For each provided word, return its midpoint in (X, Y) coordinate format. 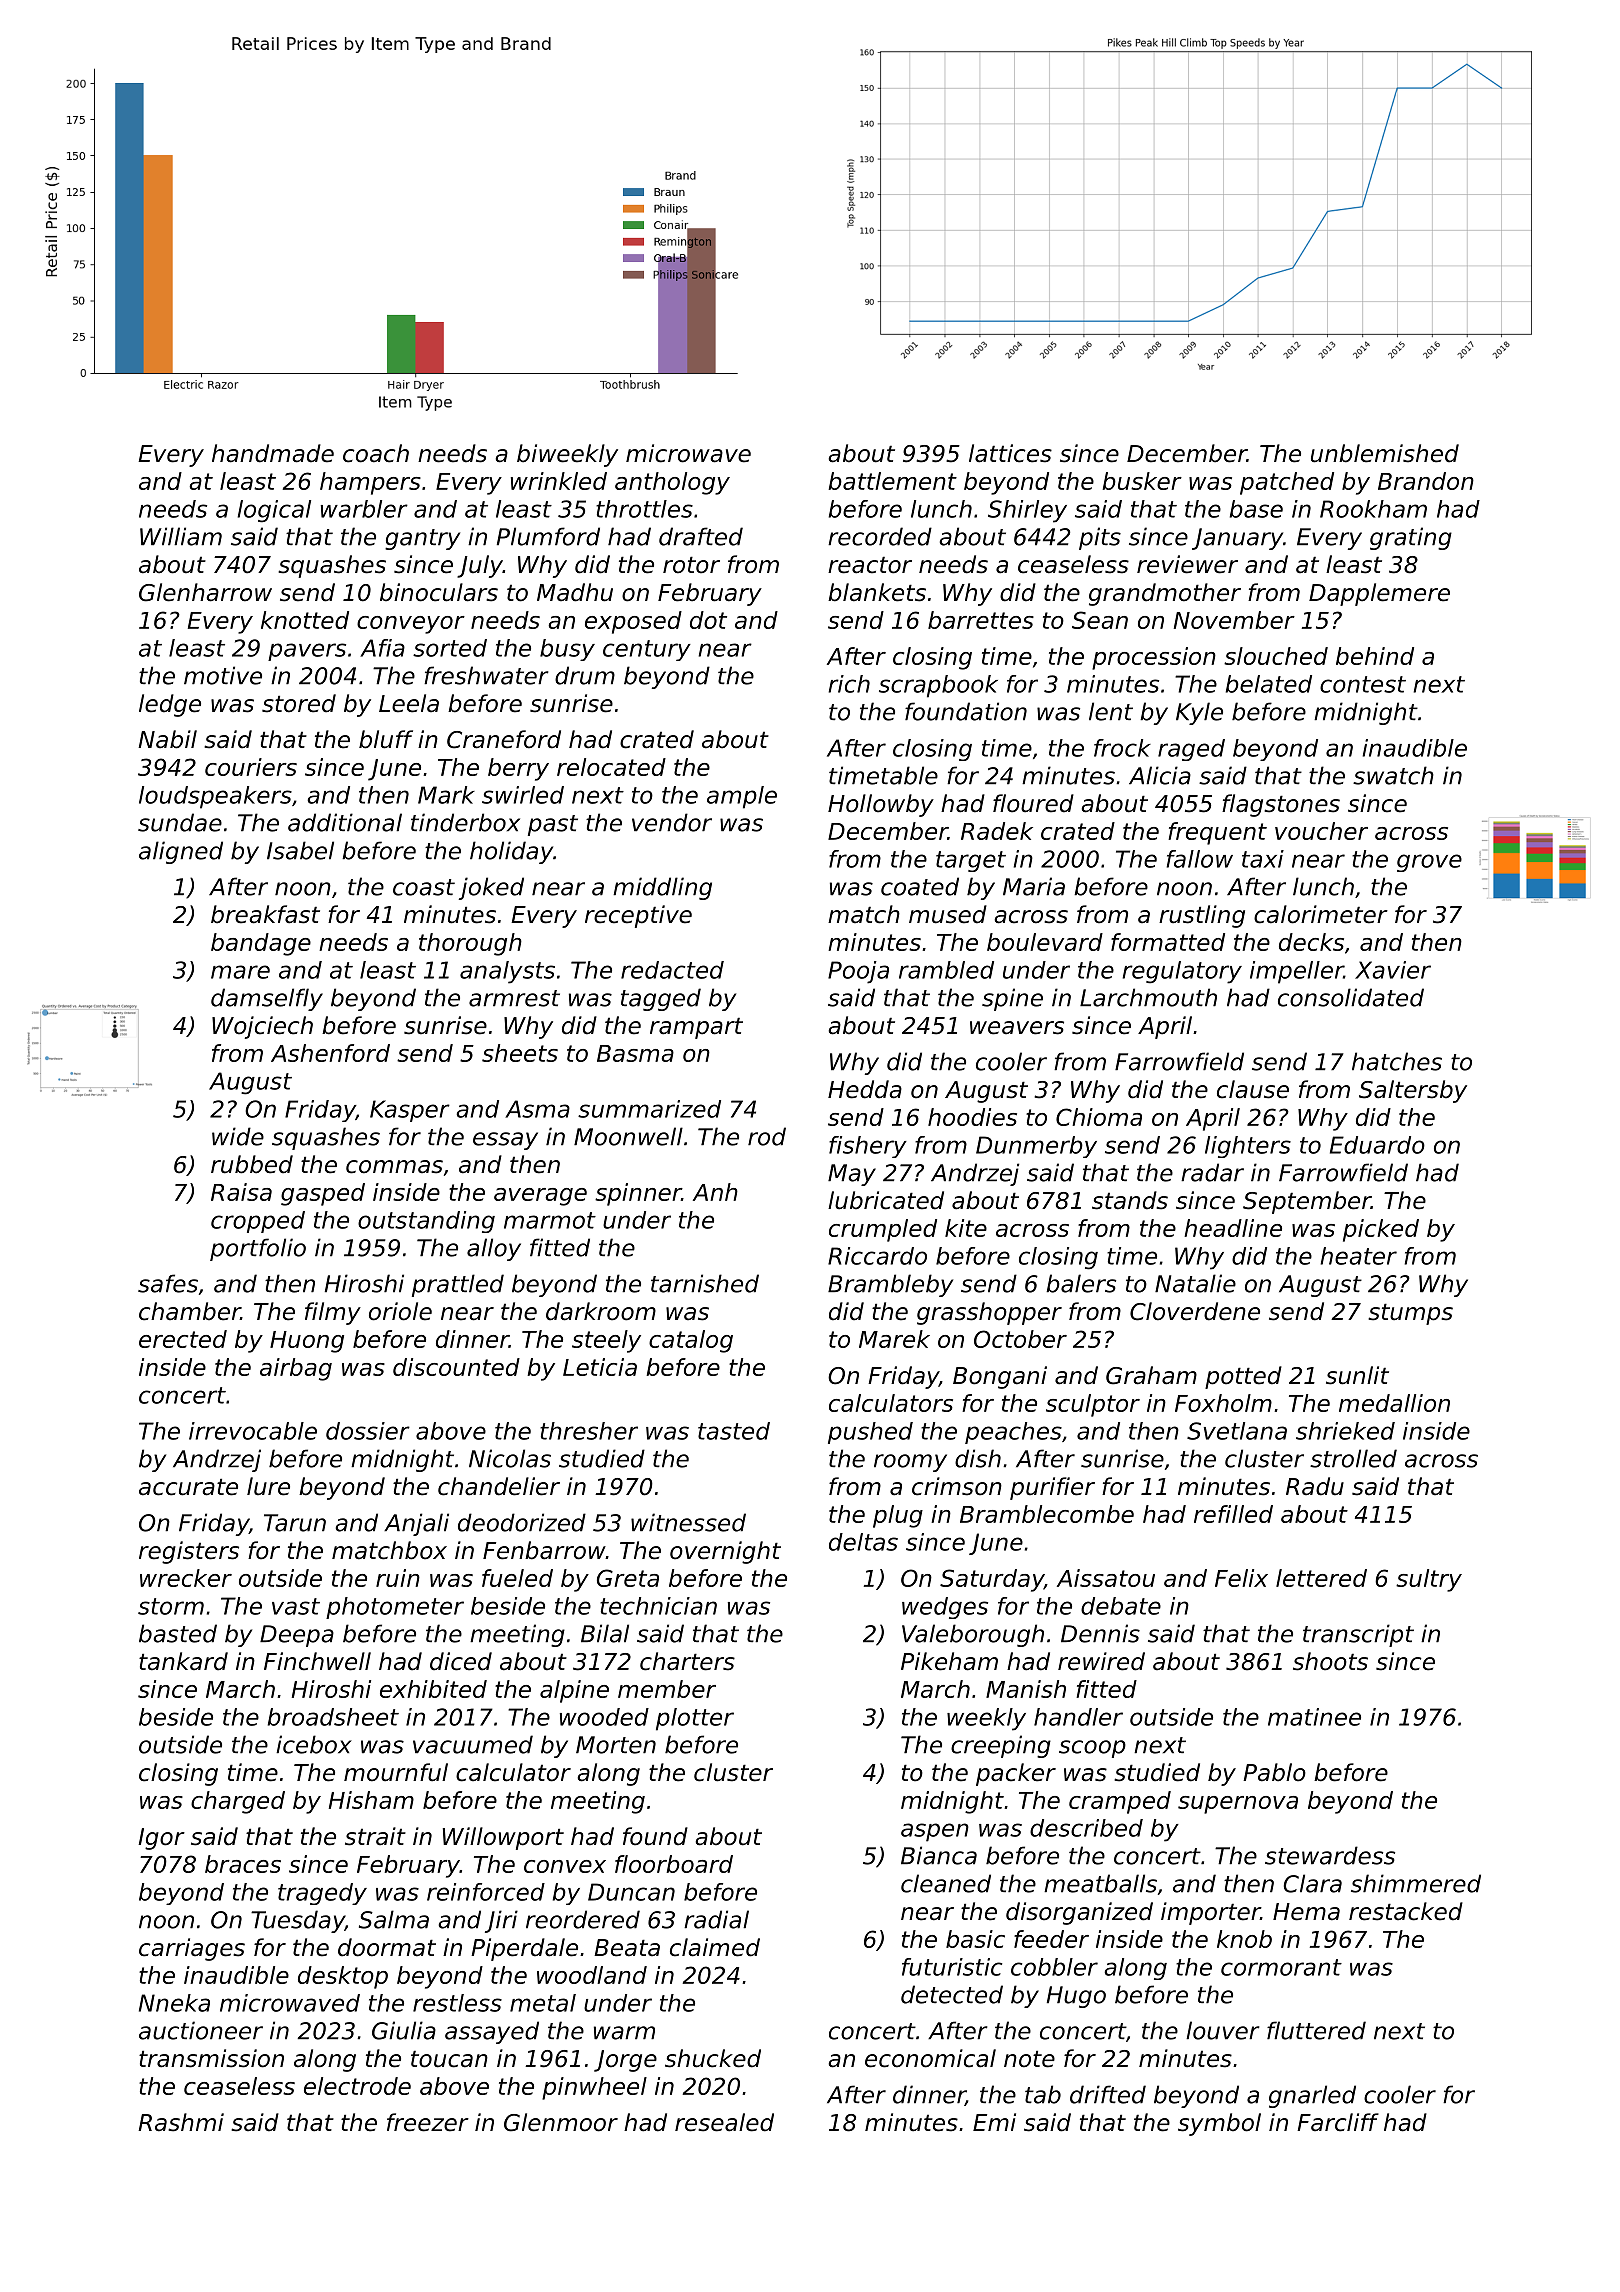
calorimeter (1321, 914)
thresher (589, 1431)
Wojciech (262, 1027)
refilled (1233, 1514)
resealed (724, 2122)
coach (376, 453)
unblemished (1385, 453)
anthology (672, 483)
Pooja (858, 972)
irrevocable (253, 1431)
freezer (428, 2122)
